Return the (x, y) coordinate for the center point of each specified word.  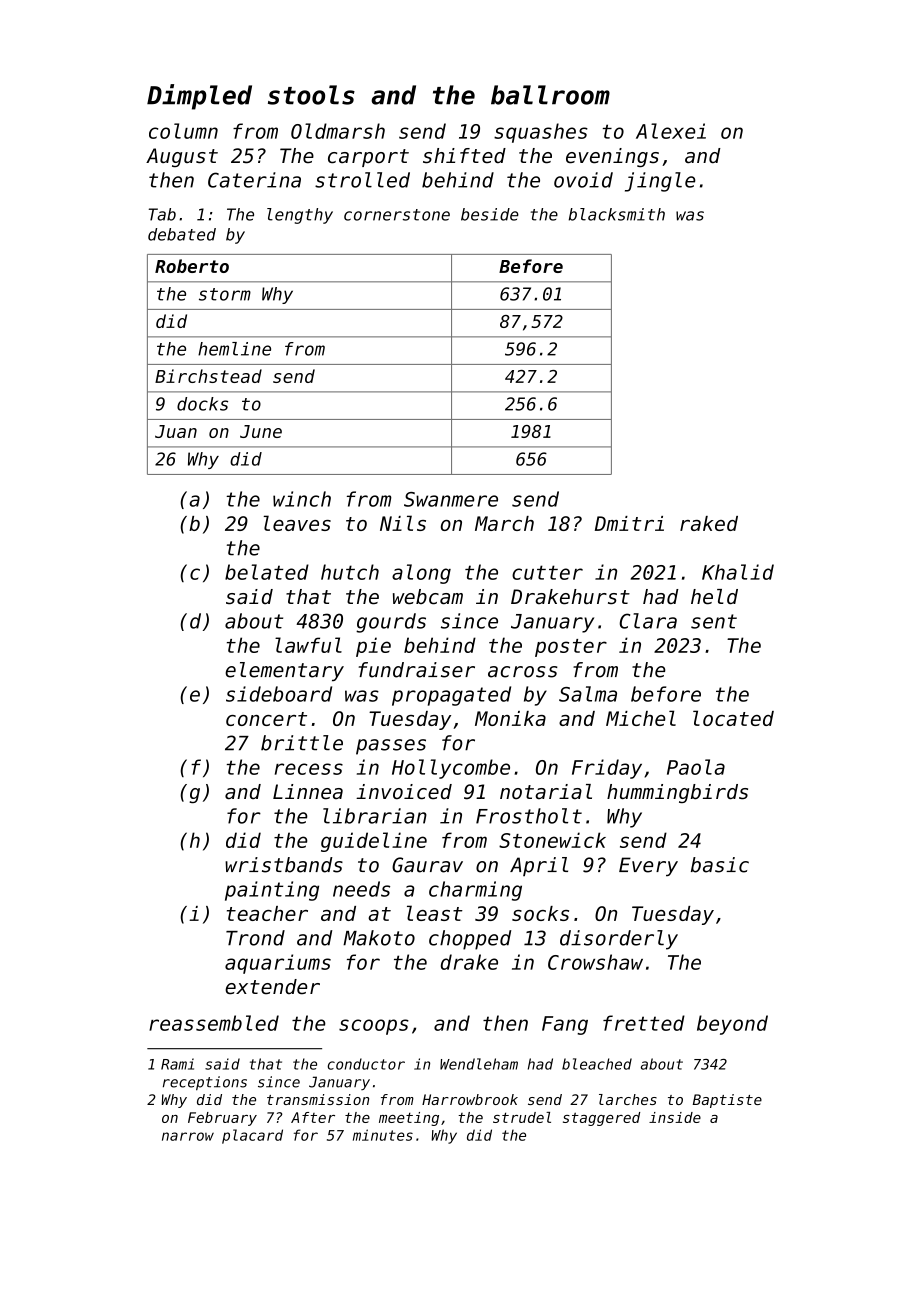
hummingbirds (677, 793)
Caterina (254, 180)
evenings (612, 157)
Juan (176, 431)
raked (709, 523)
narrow (188, 1136)
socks (540, 913)
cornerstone (397, 215)
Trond (255, 938)
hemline (234, 349)
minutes (383, 1135)
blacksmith (617, 214)
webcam (428, 597)
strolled (362, 180)
